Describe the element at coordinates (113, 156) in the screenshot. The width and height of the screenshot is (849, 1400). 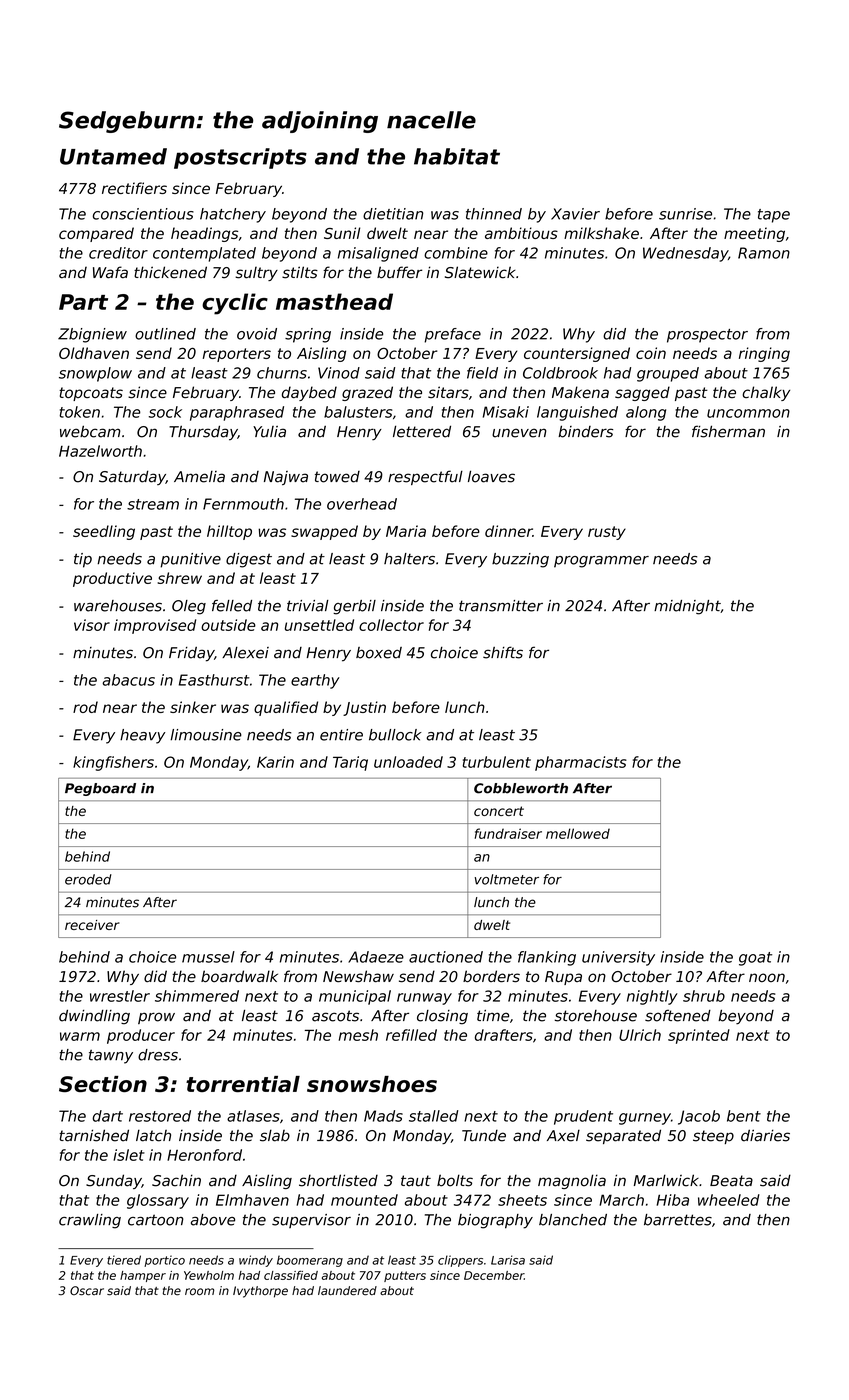
I see `Untamed` at that location.
